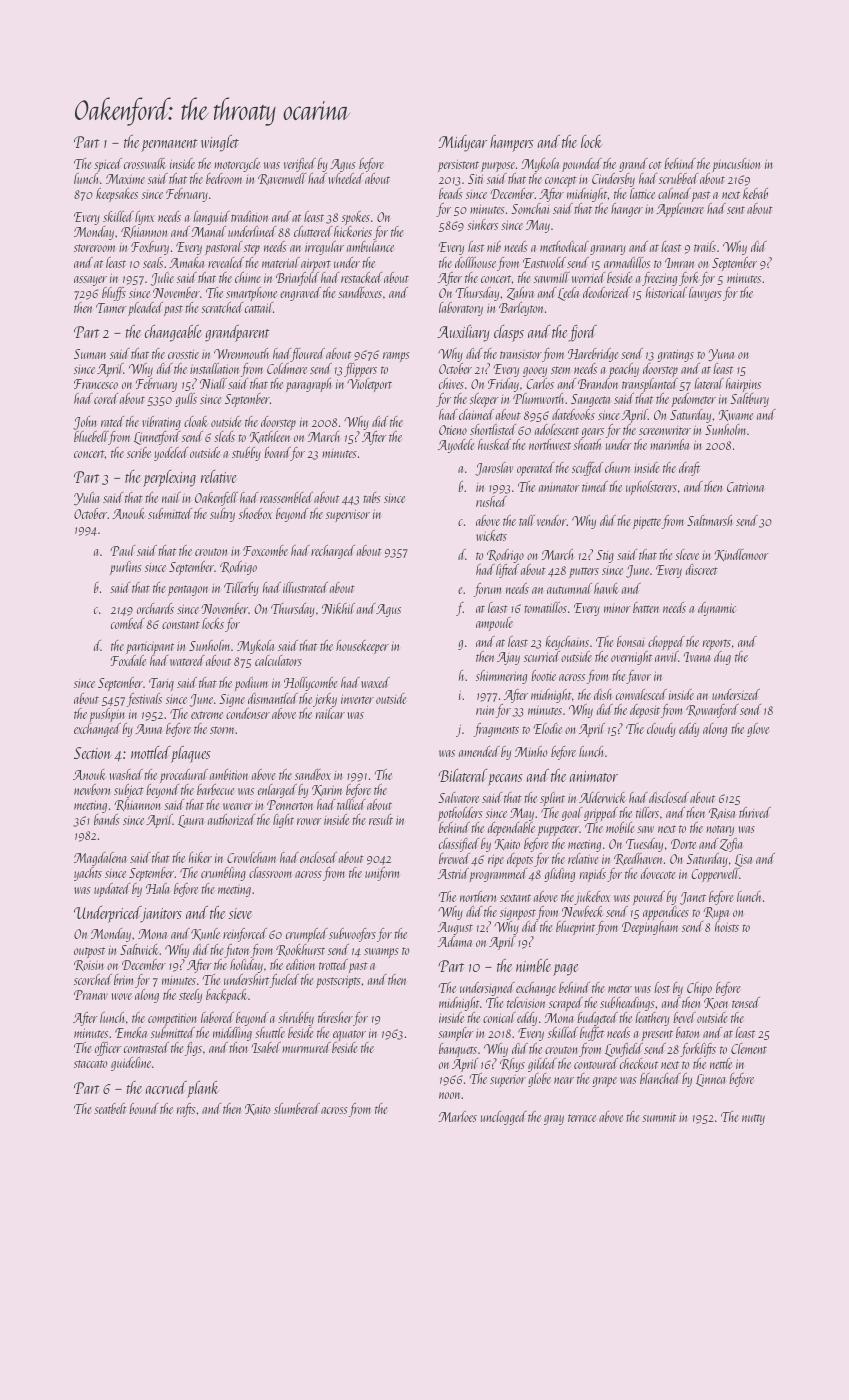 The height and width of the screenshot is (1400, 849). Describe the element at coordinates (651, 488) in the screenshot. I see `upholsterers` at that location.
